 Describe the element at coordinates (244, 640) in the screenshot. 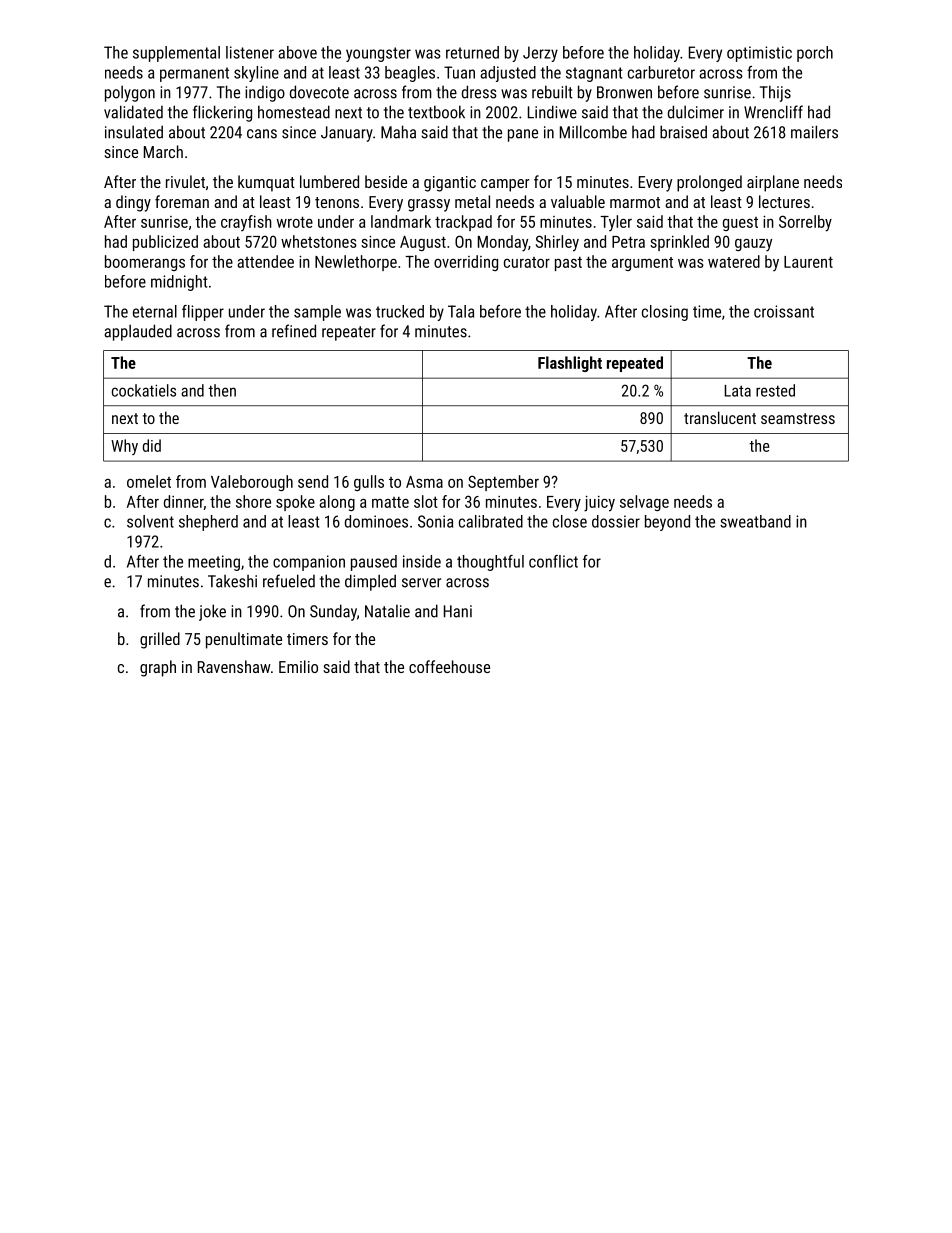

I see `penultimate` at that location.
